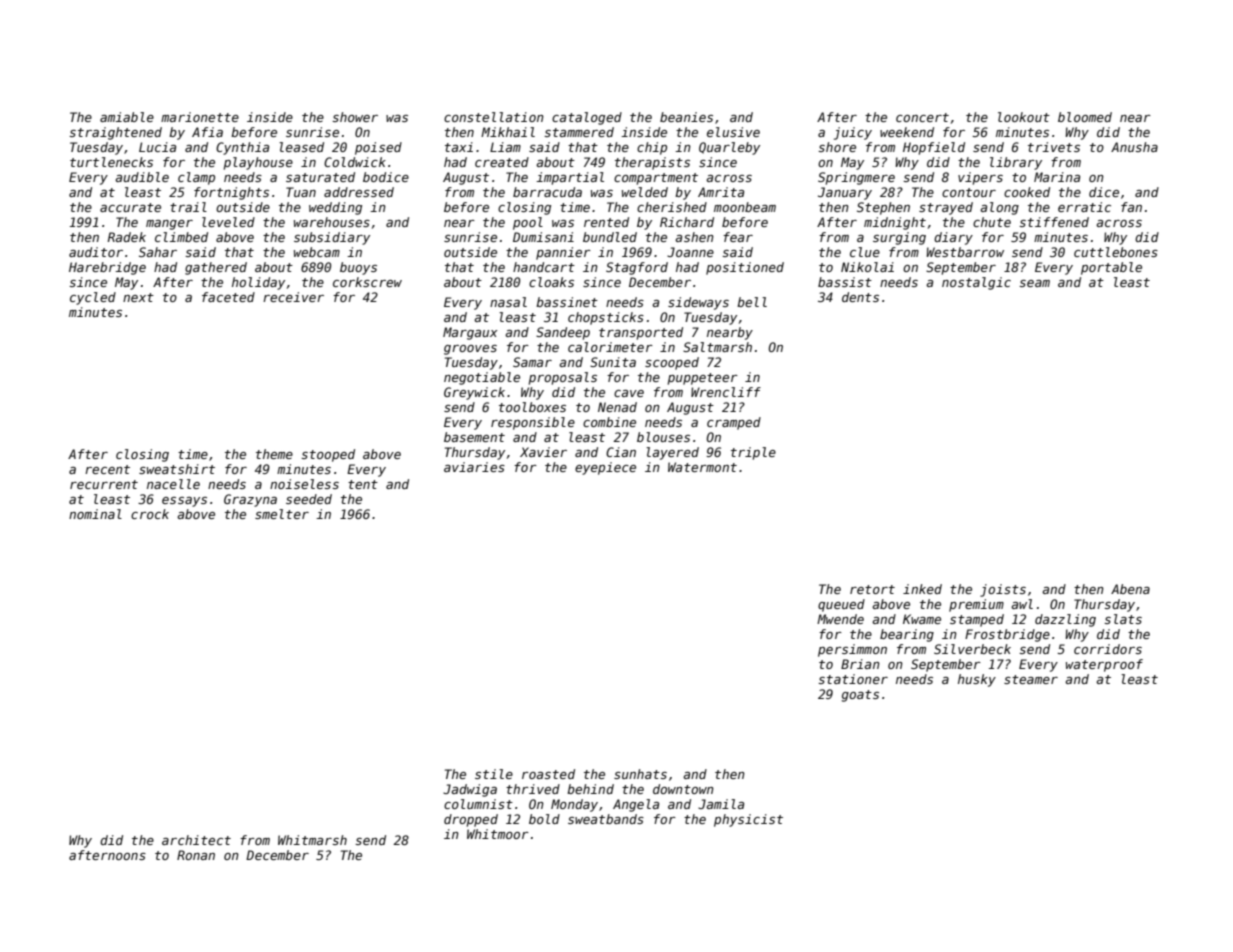  What do you see at coordinates (672, 363) in the screenshot?
I see `scooped` at bounding box center [672, 363].
